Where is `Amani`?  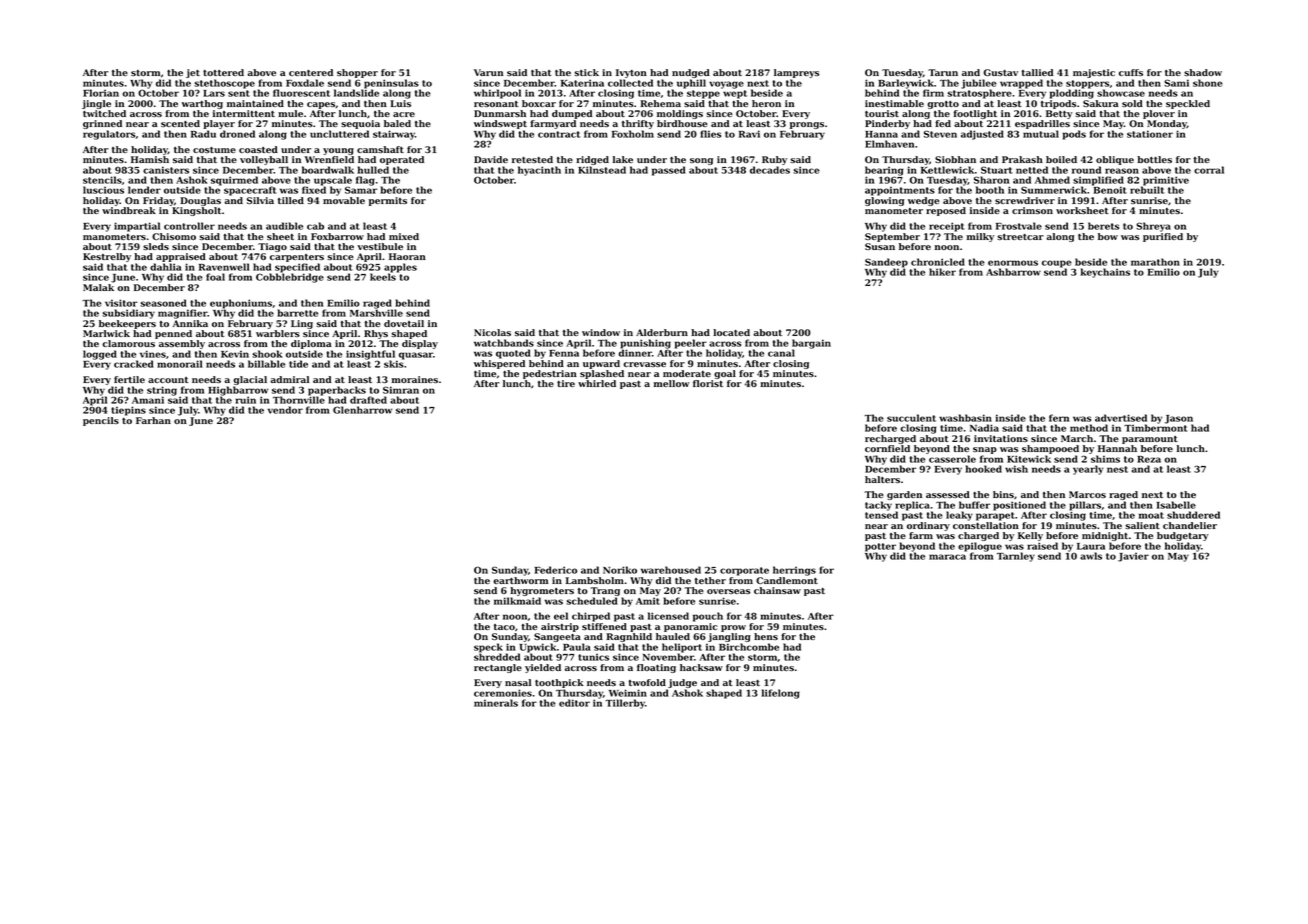 Amani is located at coordinates (148, 400).
